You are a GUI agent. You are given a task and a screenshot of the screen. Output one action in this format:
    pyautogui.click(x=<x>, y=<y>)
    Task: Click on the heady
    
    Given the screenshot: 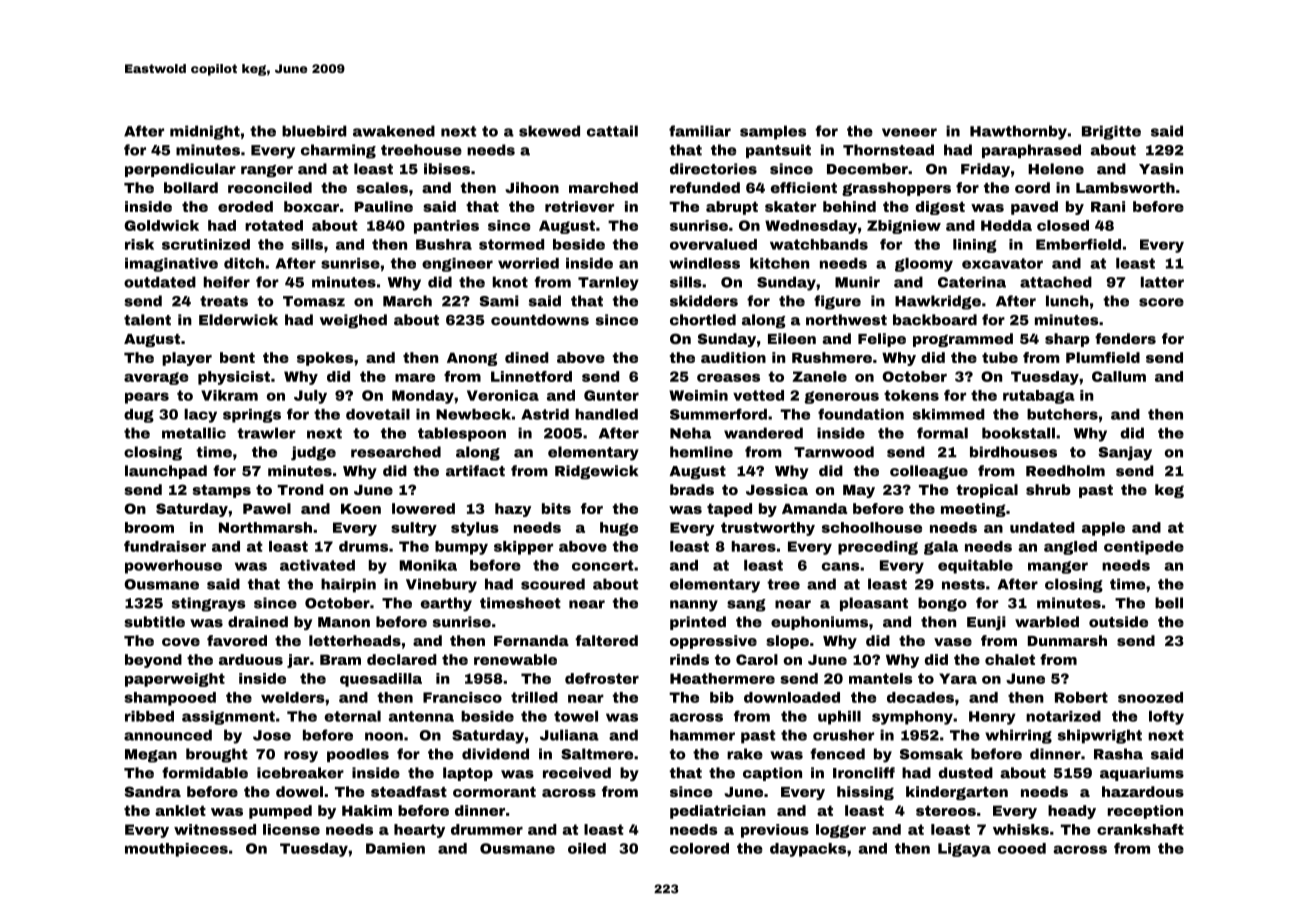 What is the action you would take?
    pyautogui.click(x=1072, y=812)
